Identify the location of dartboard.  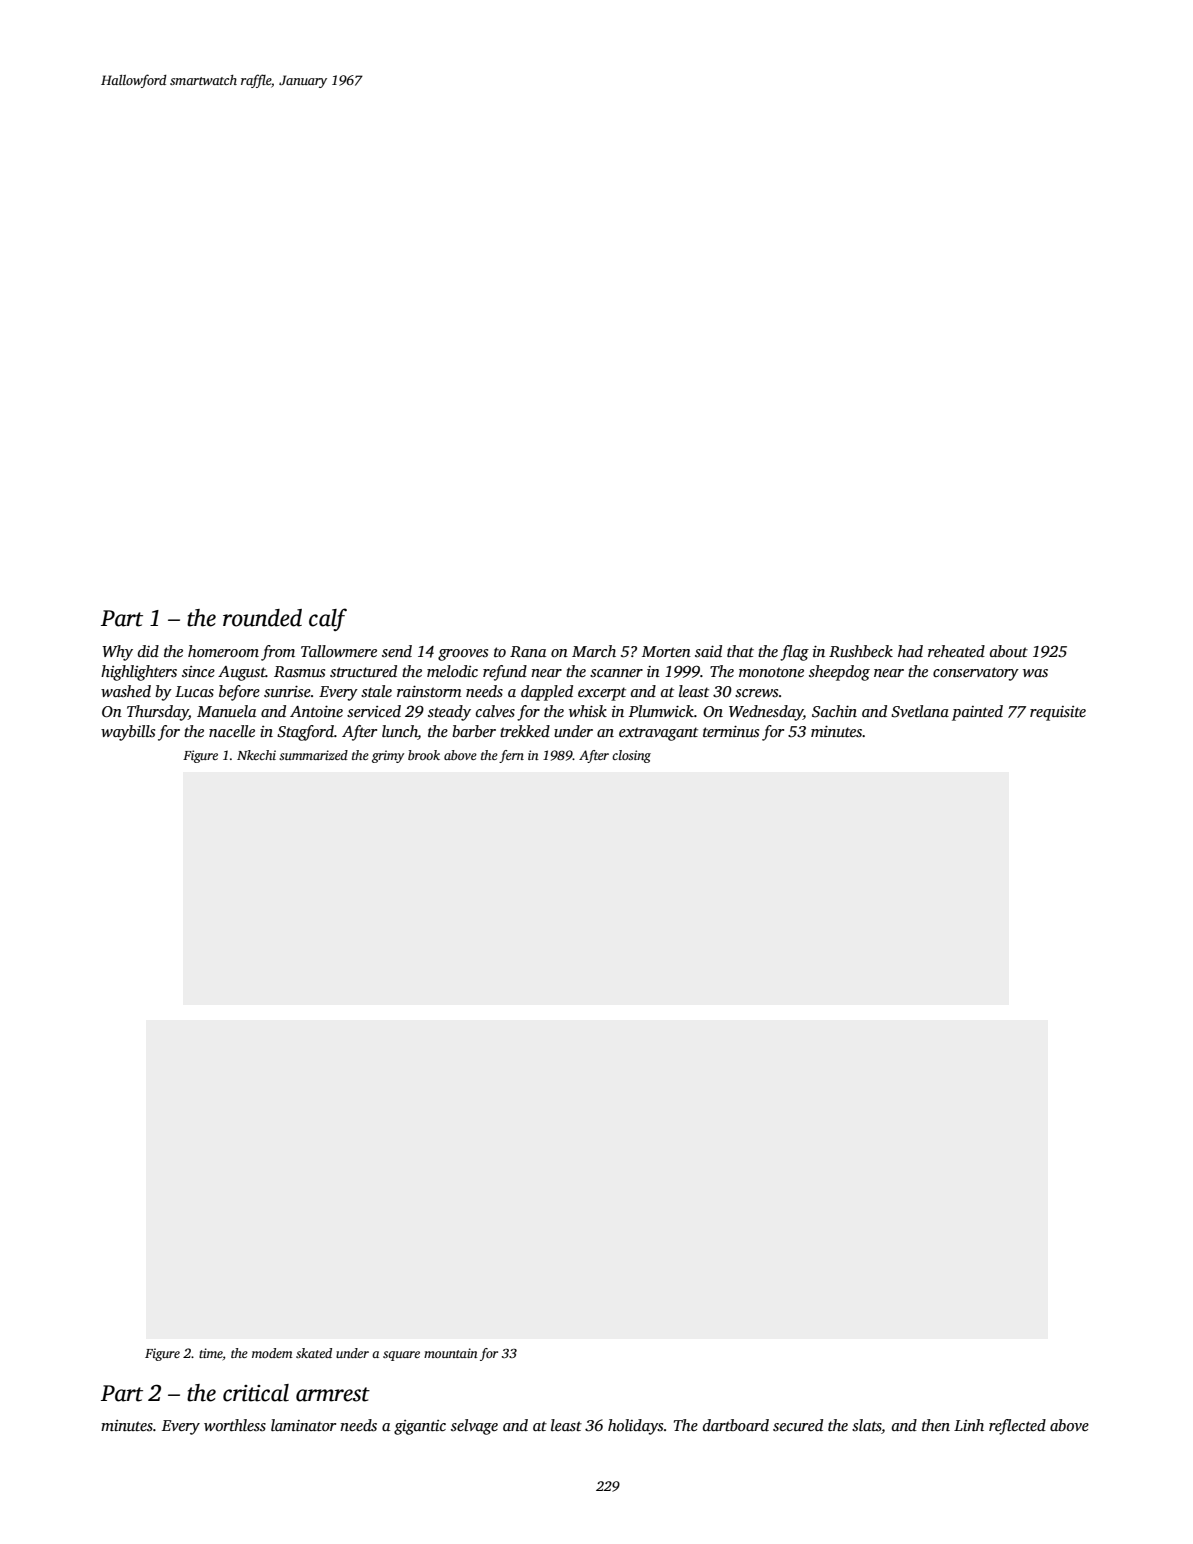
(736, 1425).
